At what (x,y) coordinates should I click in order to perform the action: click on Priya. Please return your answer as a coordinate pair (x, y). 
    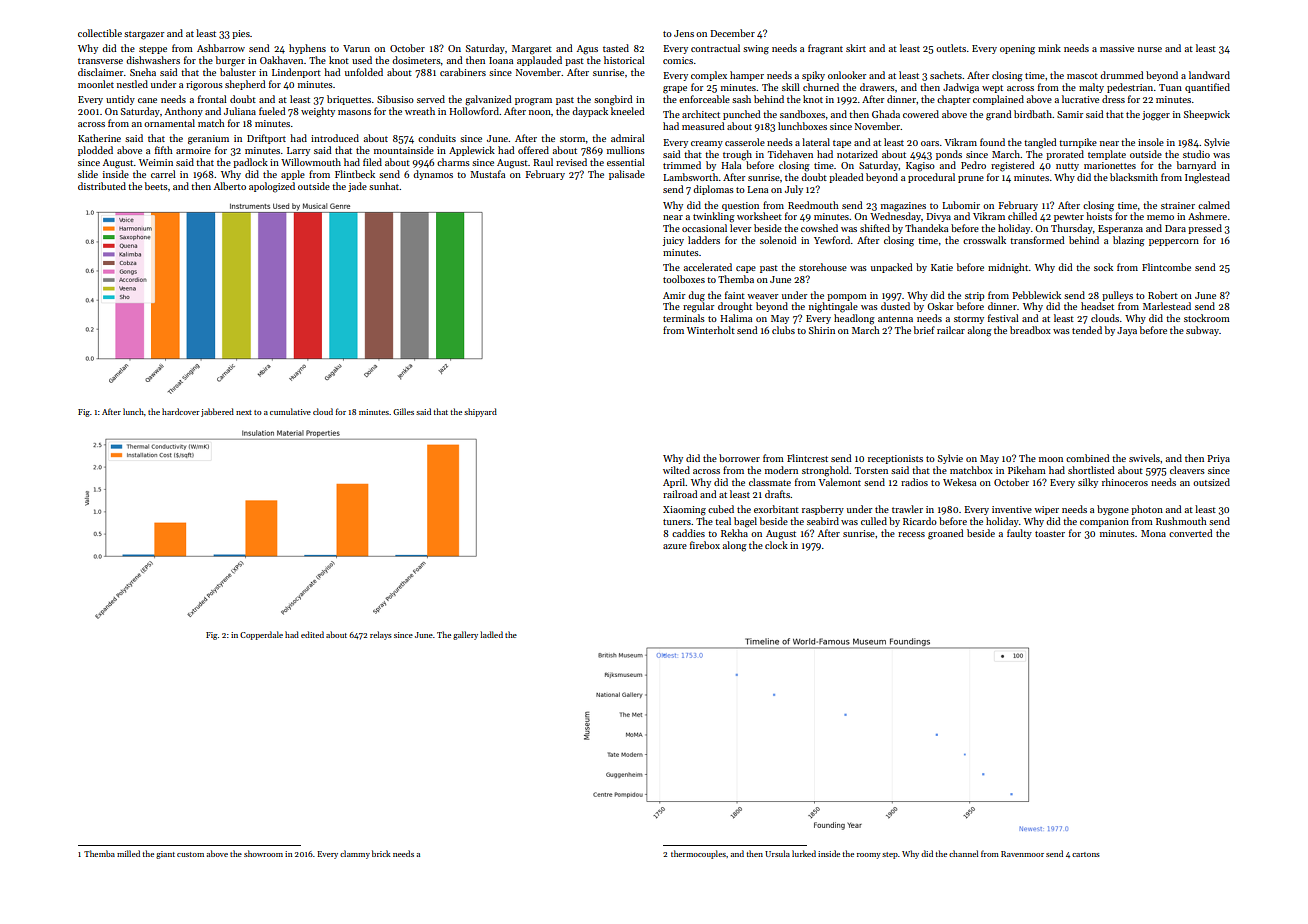
    Looking at the image, I should click on (1218, 459).
